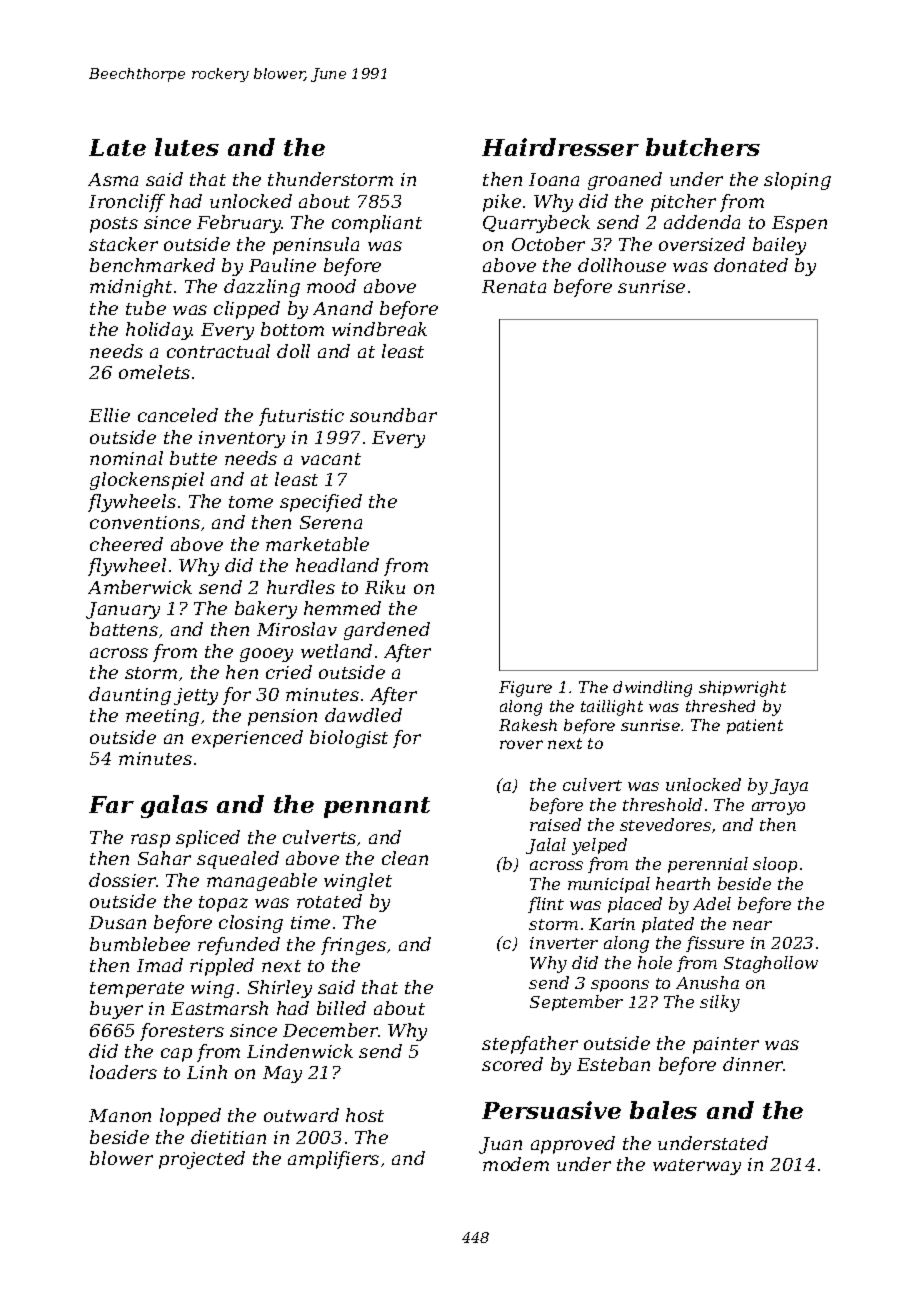  I want to click on conventions, so click(145, 522).
